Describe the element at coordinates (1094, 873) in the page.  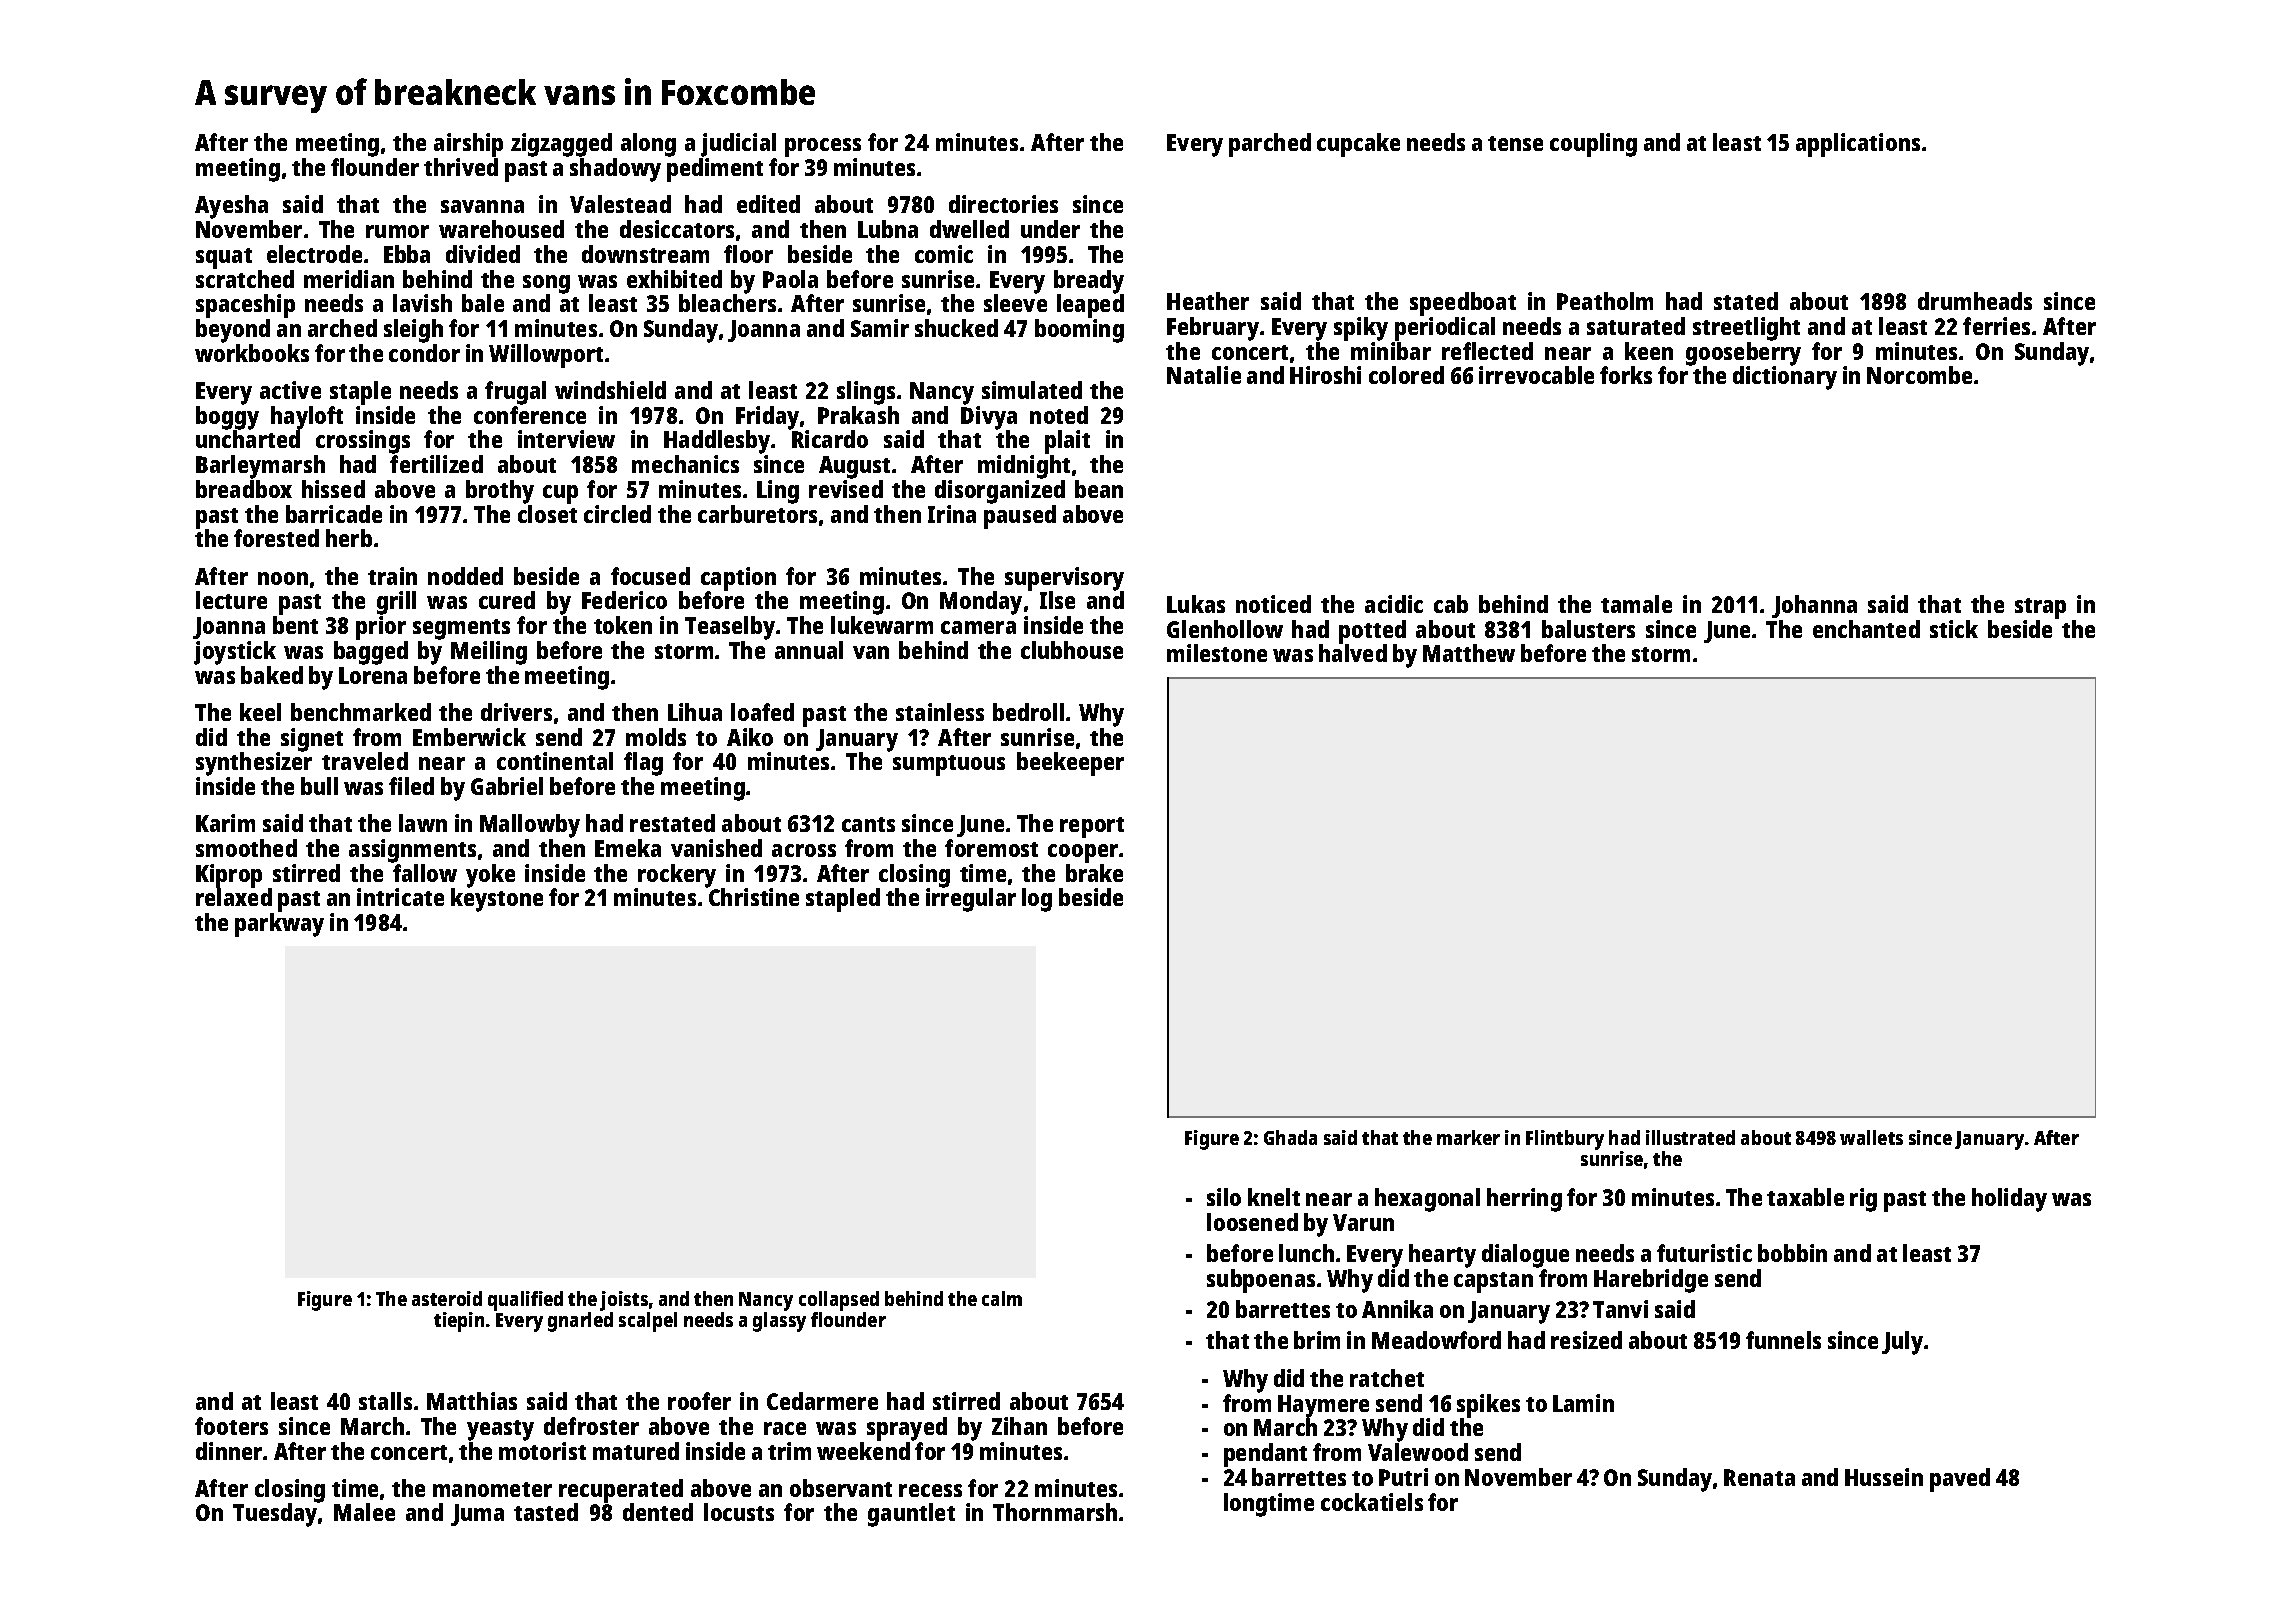
I see `brake` at that location.
